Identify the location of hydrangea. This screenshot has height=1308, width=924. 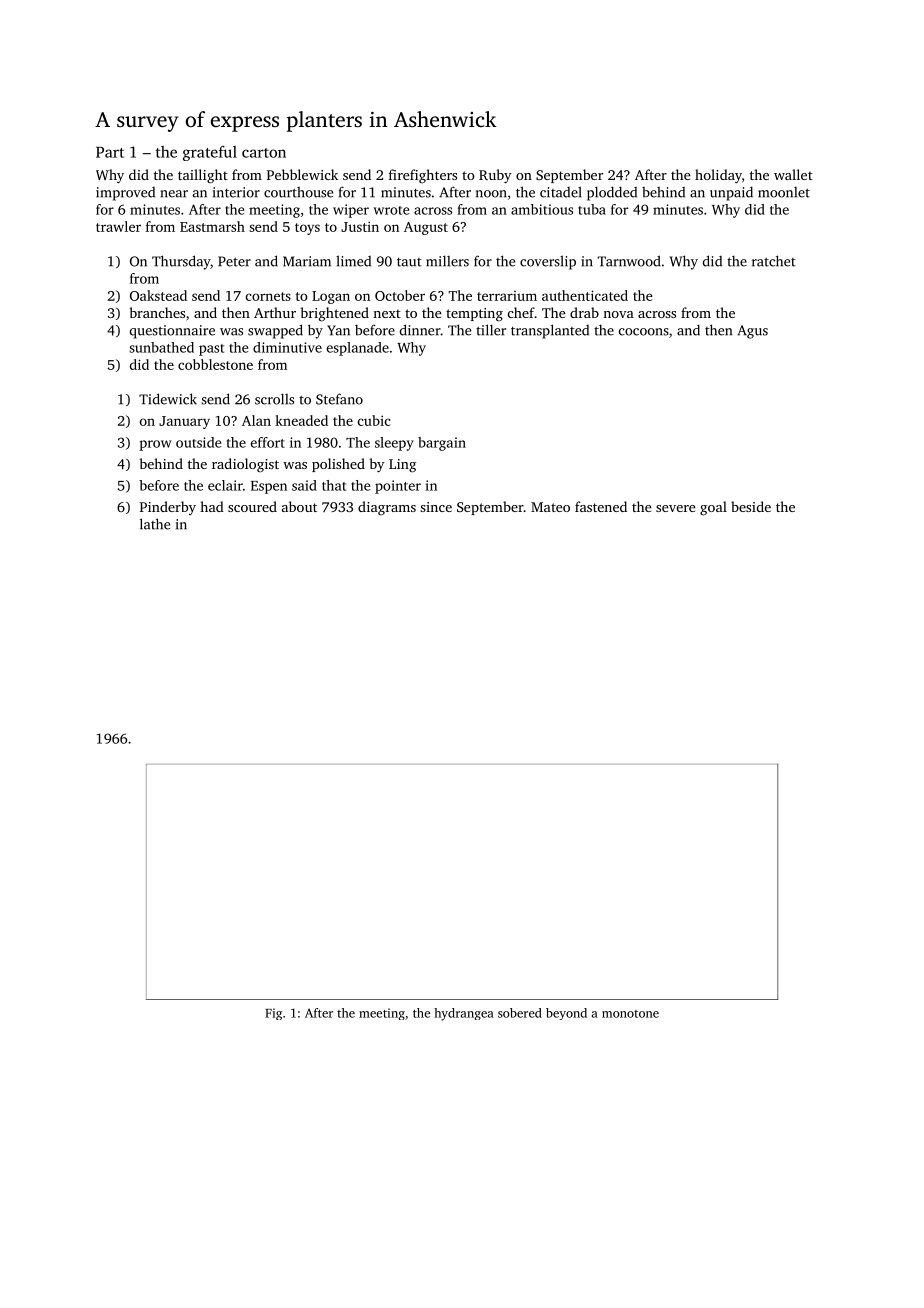
(464, 1014).
